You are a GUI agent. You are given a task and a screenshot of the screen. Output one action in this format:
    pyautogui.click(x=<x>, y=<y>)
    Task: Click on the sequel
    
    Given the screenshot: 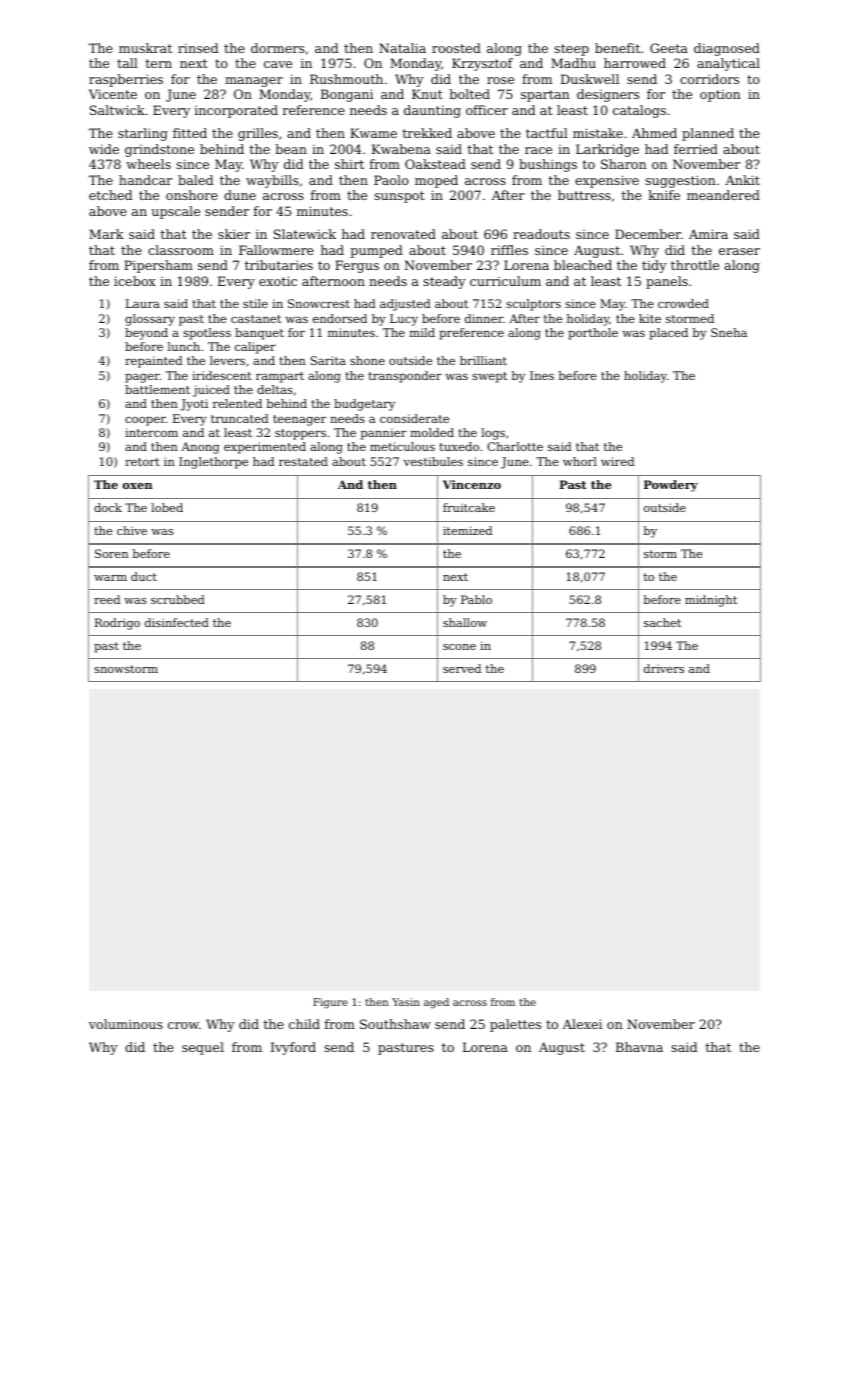 What is the action you would take?
    pyautogui.click(x=203, y=1048)
